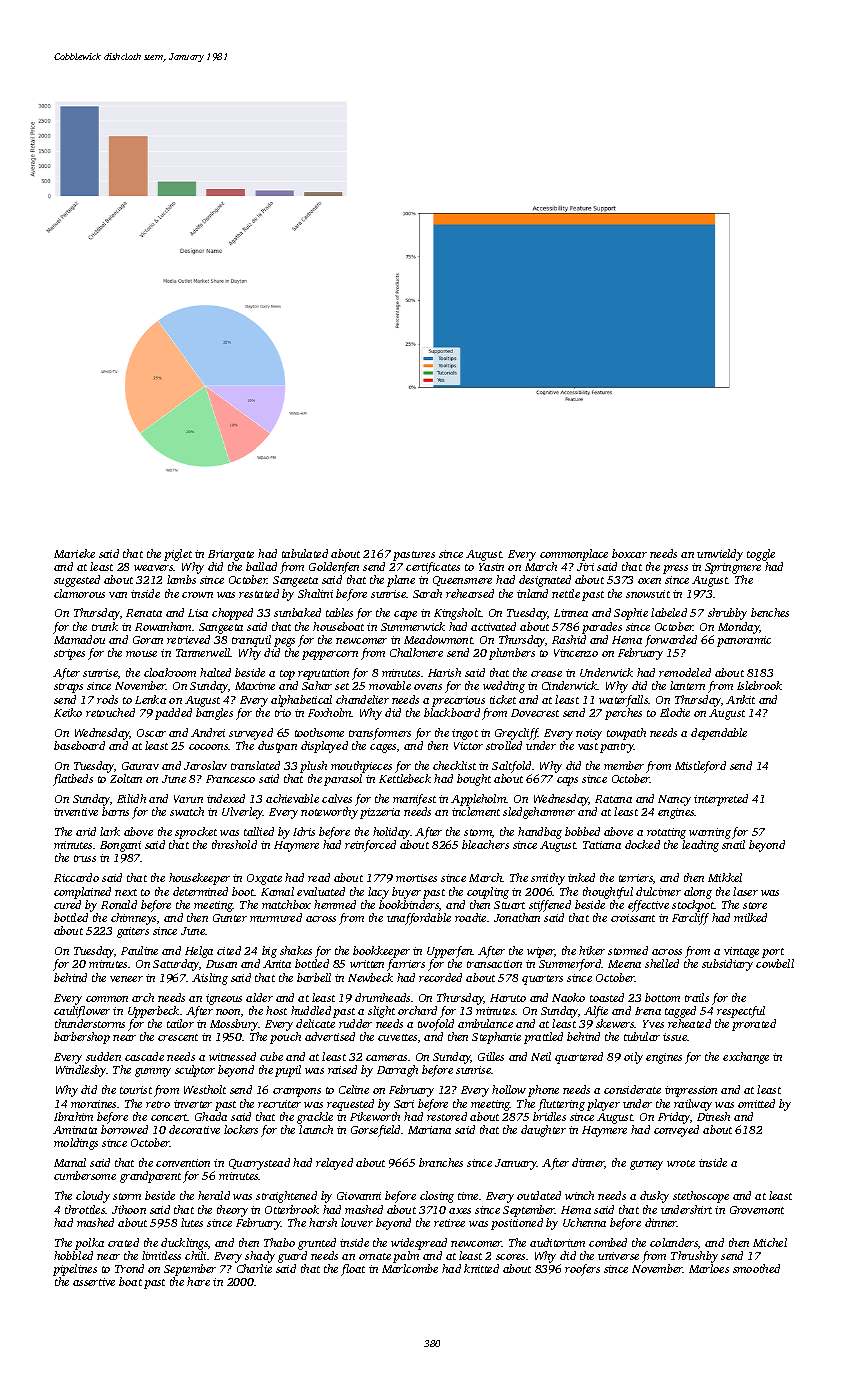 The width and height of the page is (849, 1400). I want to click on roadie, so click(470, 917).
